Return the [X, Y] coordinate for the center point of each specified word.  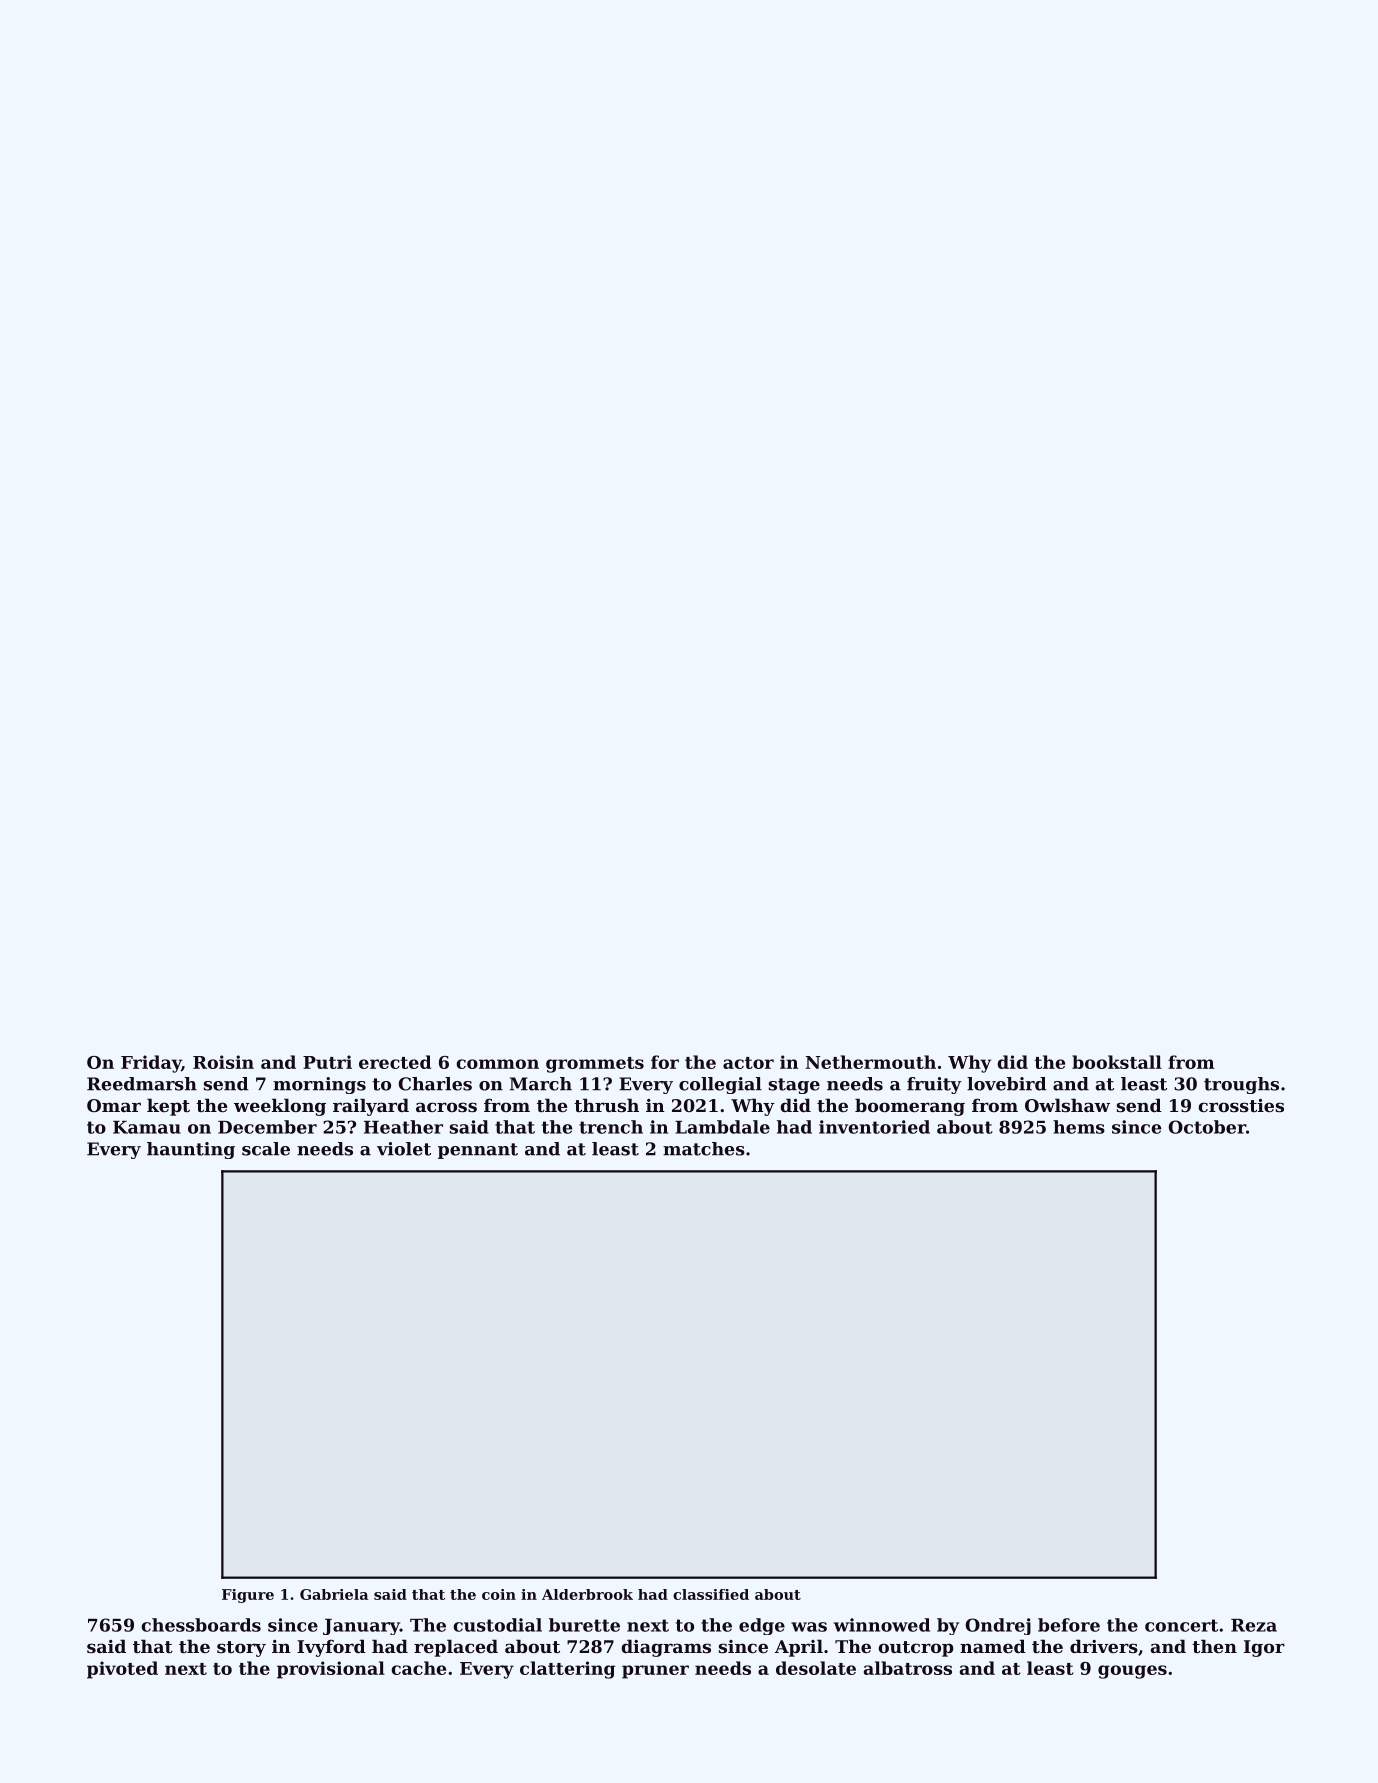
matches [704, 1149]
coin [499, 1594]
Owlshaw [1067, 1105]
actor [748, 1063]
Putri [327, 1062]
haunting [191, 1150]
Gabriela [334, 1594]
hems [1079, 1127]
